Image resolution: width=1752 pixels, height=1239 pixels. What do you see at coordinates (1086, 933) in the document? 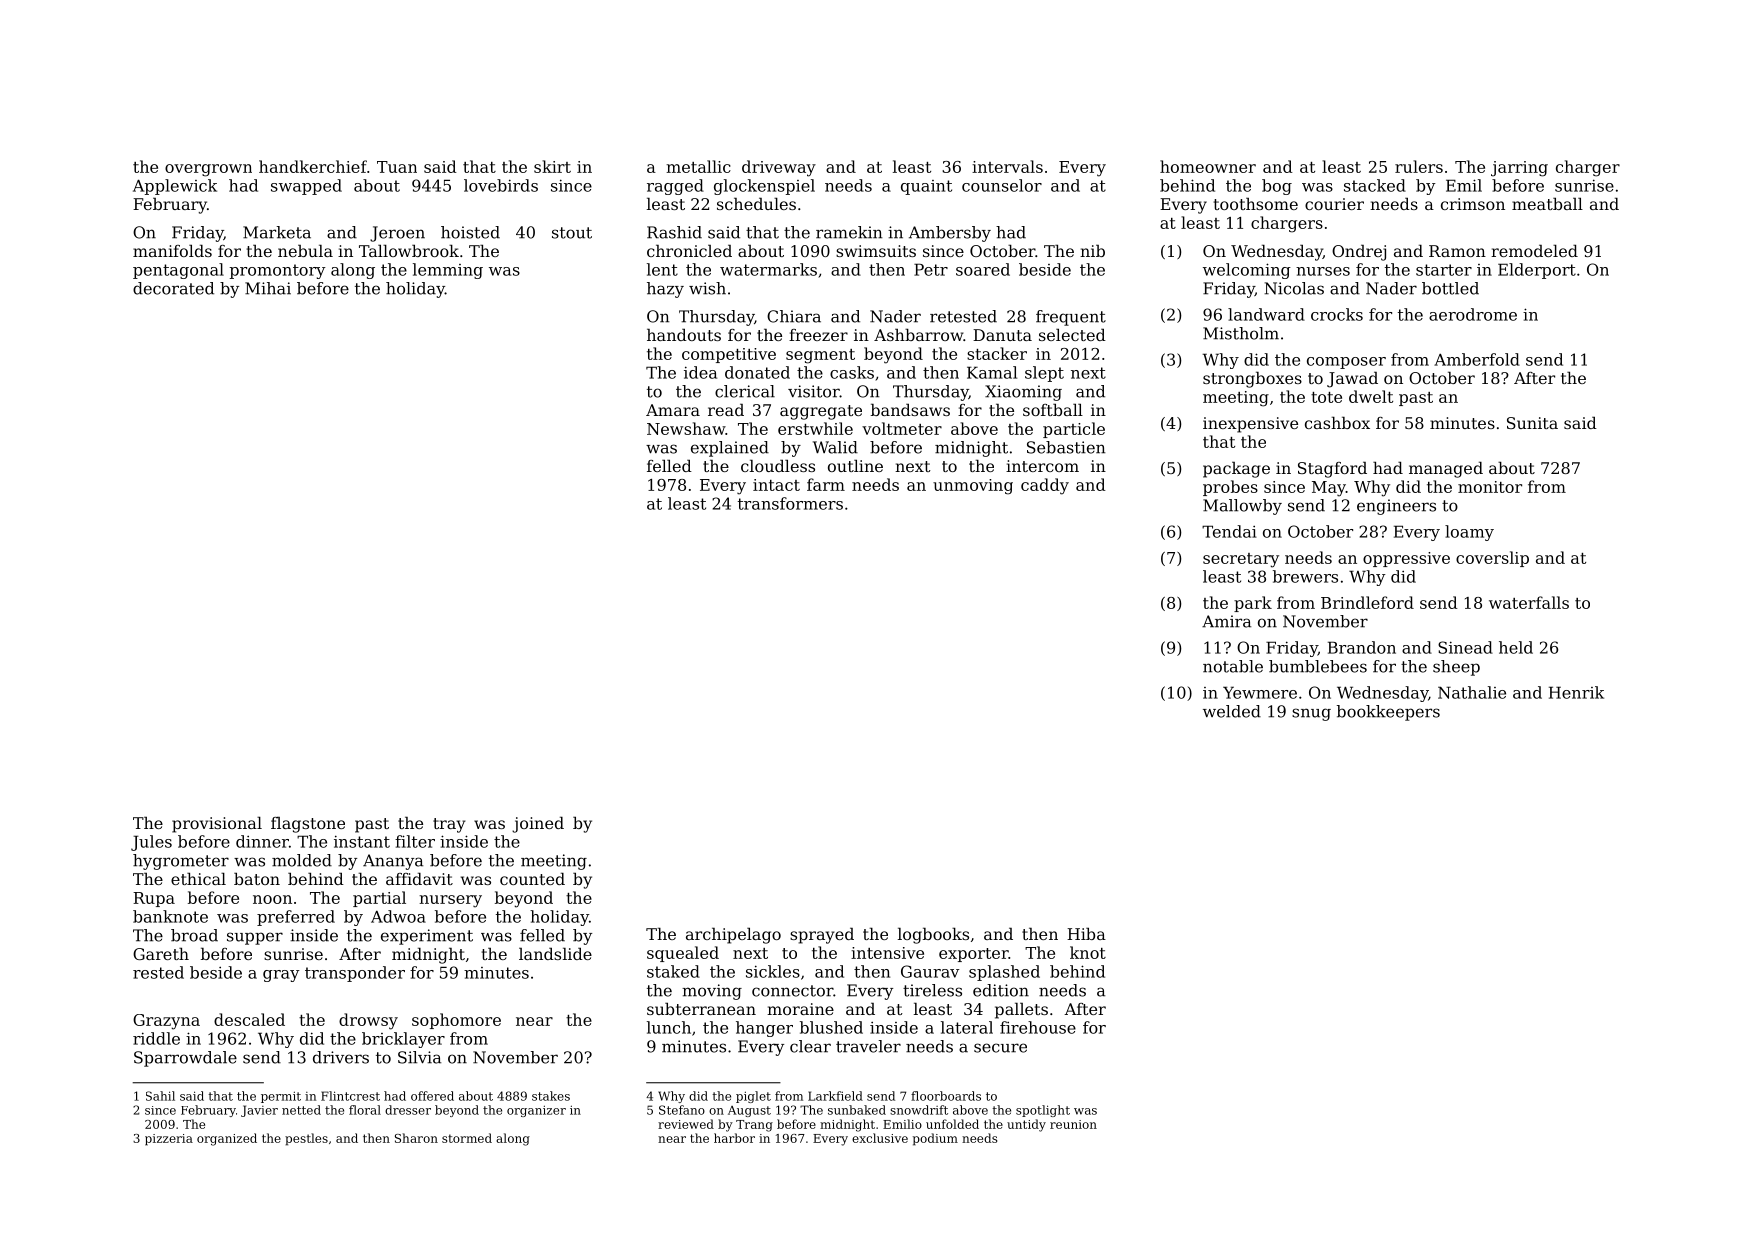
I see `Hiba` at bounding box center [1086, 933].
